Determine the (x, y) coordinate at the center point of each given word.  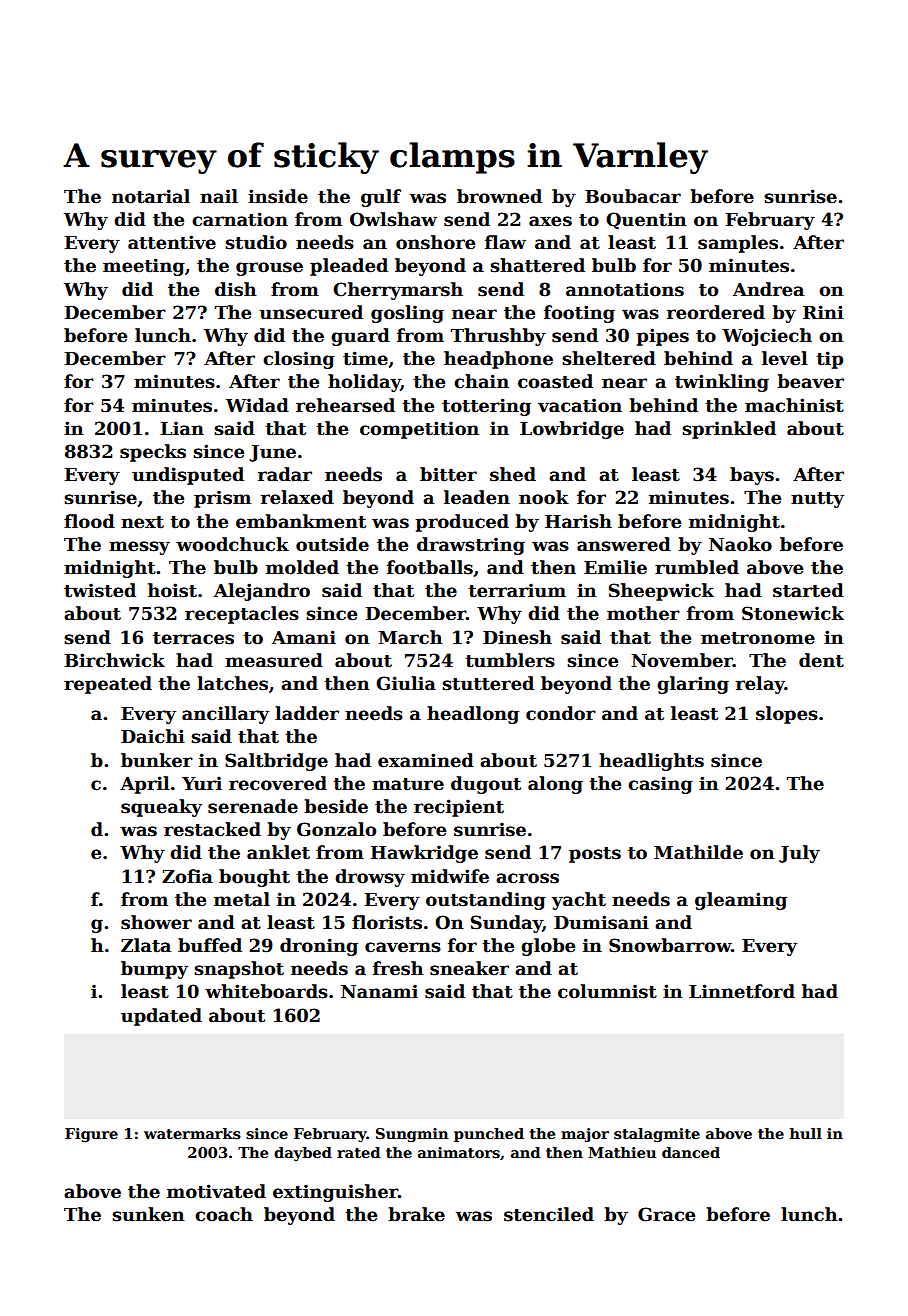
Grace (666, 1214)
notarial (151, 196)
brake (416, 1214)
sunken (148, 1214)
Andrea (768, 289)
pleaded (349, 267)
